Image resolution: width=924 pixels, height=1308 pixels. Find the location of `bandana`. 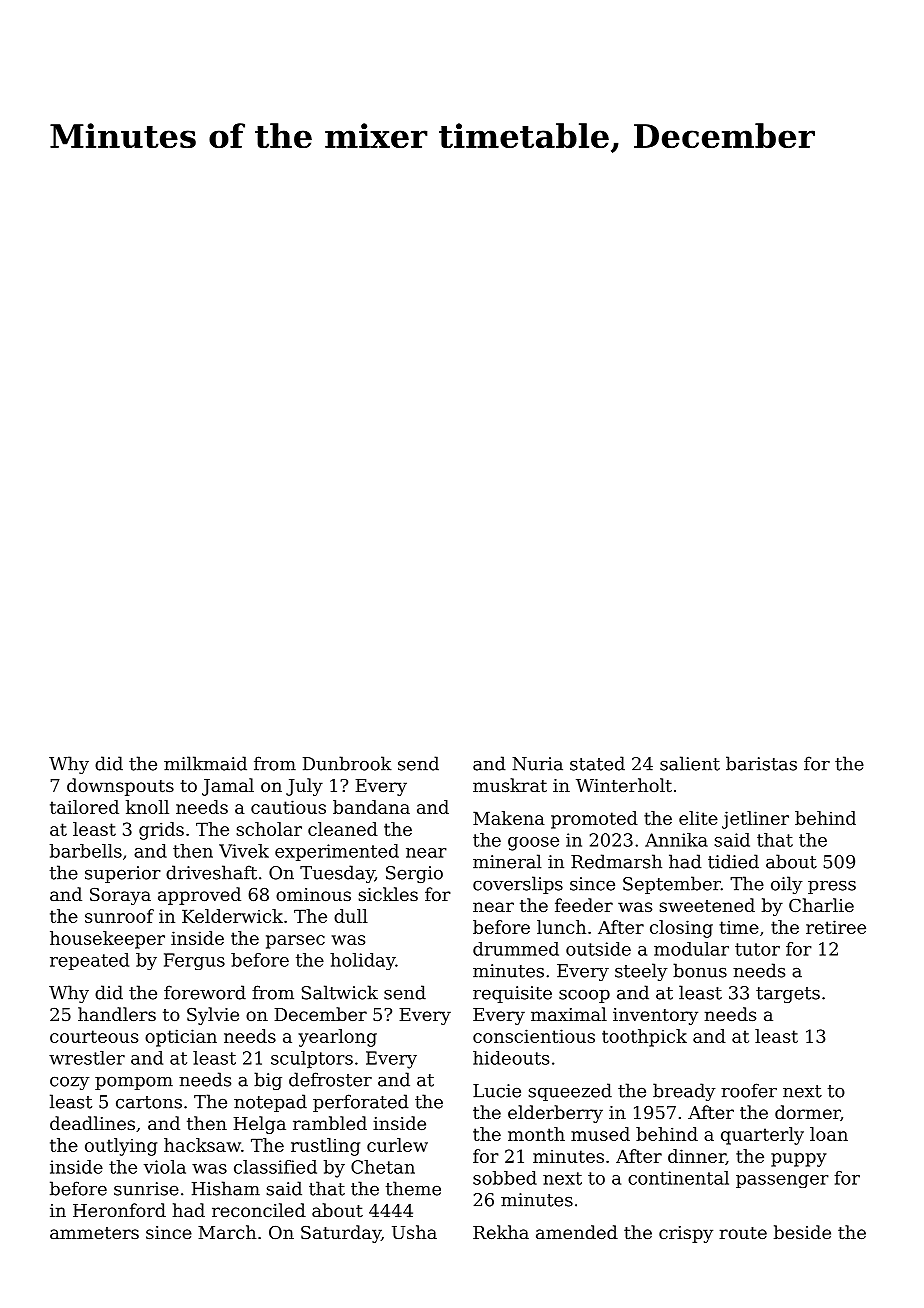

bandana is located at coordinates (371, 807).
